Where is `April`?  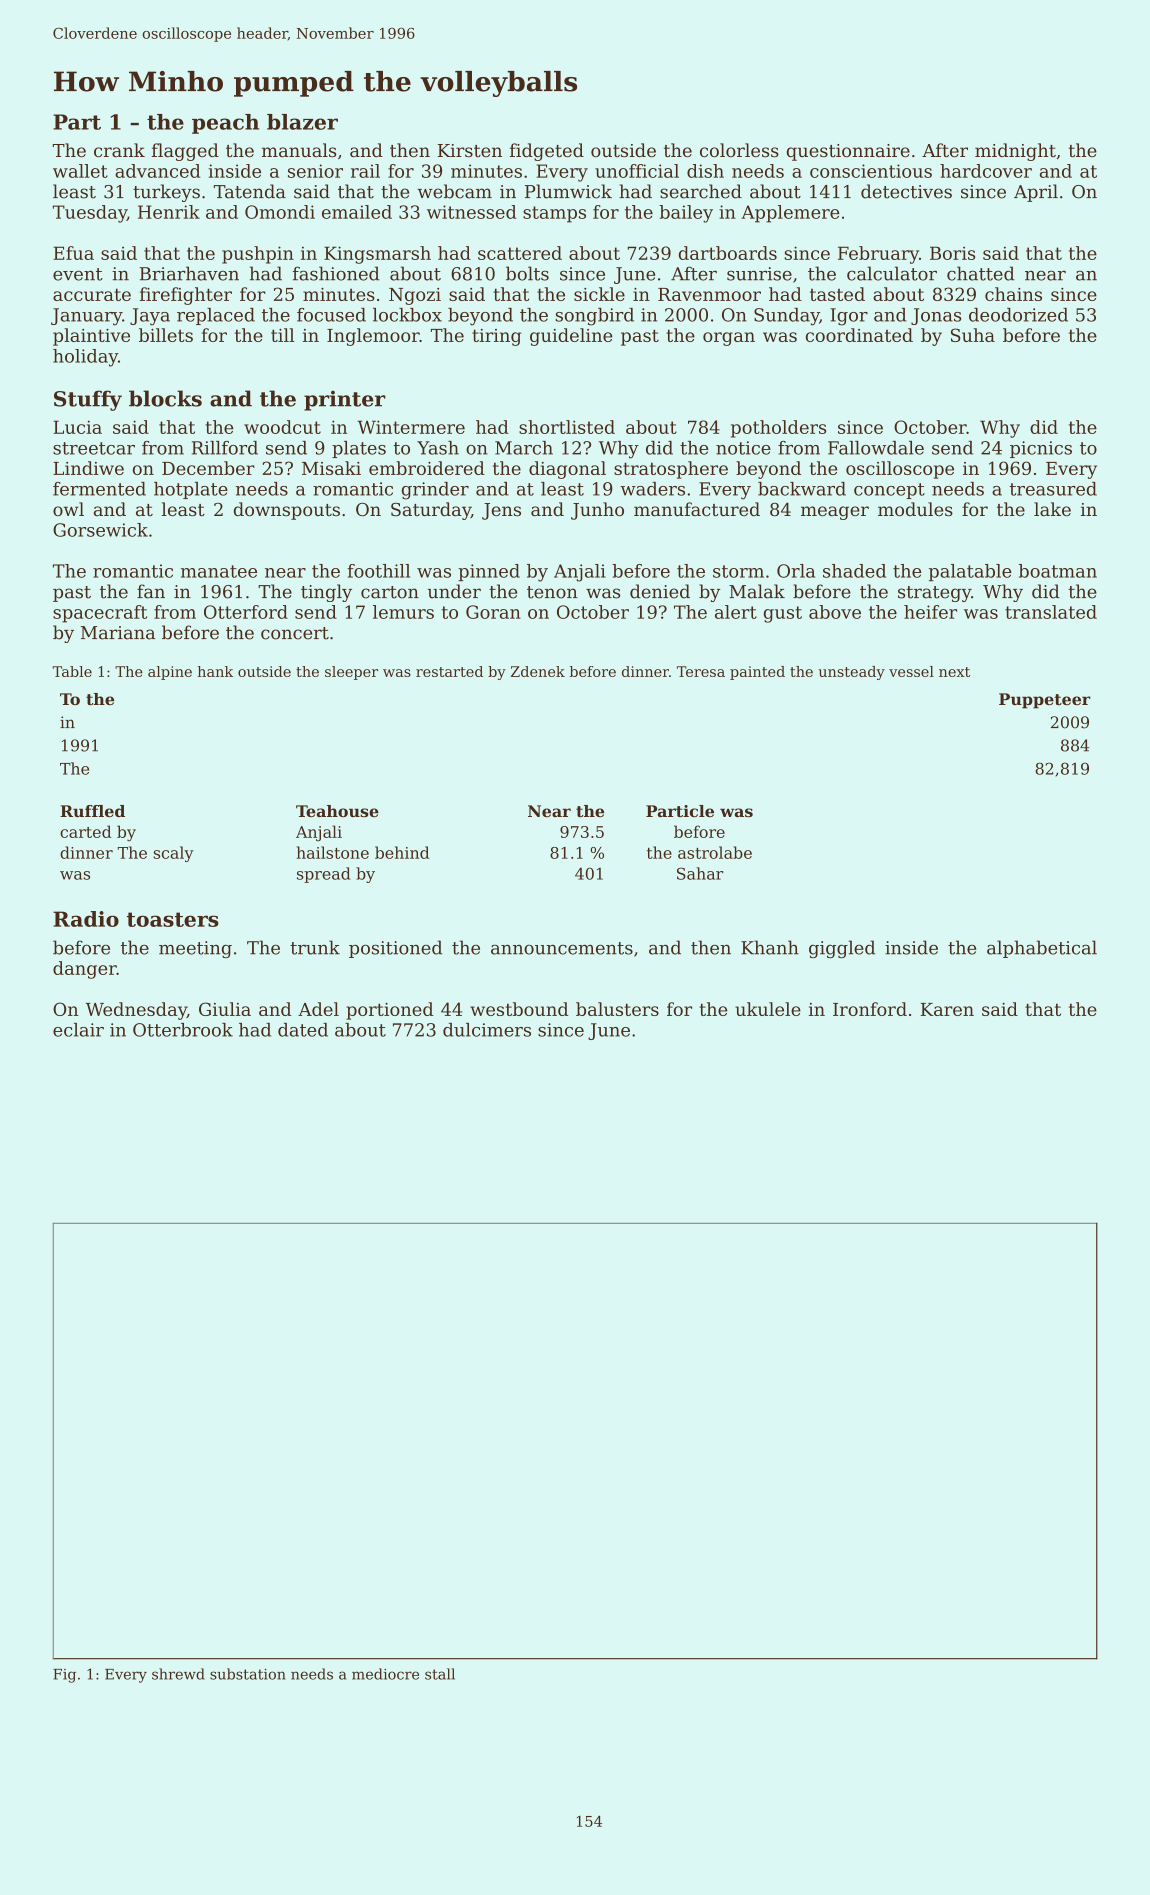 April is located at coordinates (1036, 193).
